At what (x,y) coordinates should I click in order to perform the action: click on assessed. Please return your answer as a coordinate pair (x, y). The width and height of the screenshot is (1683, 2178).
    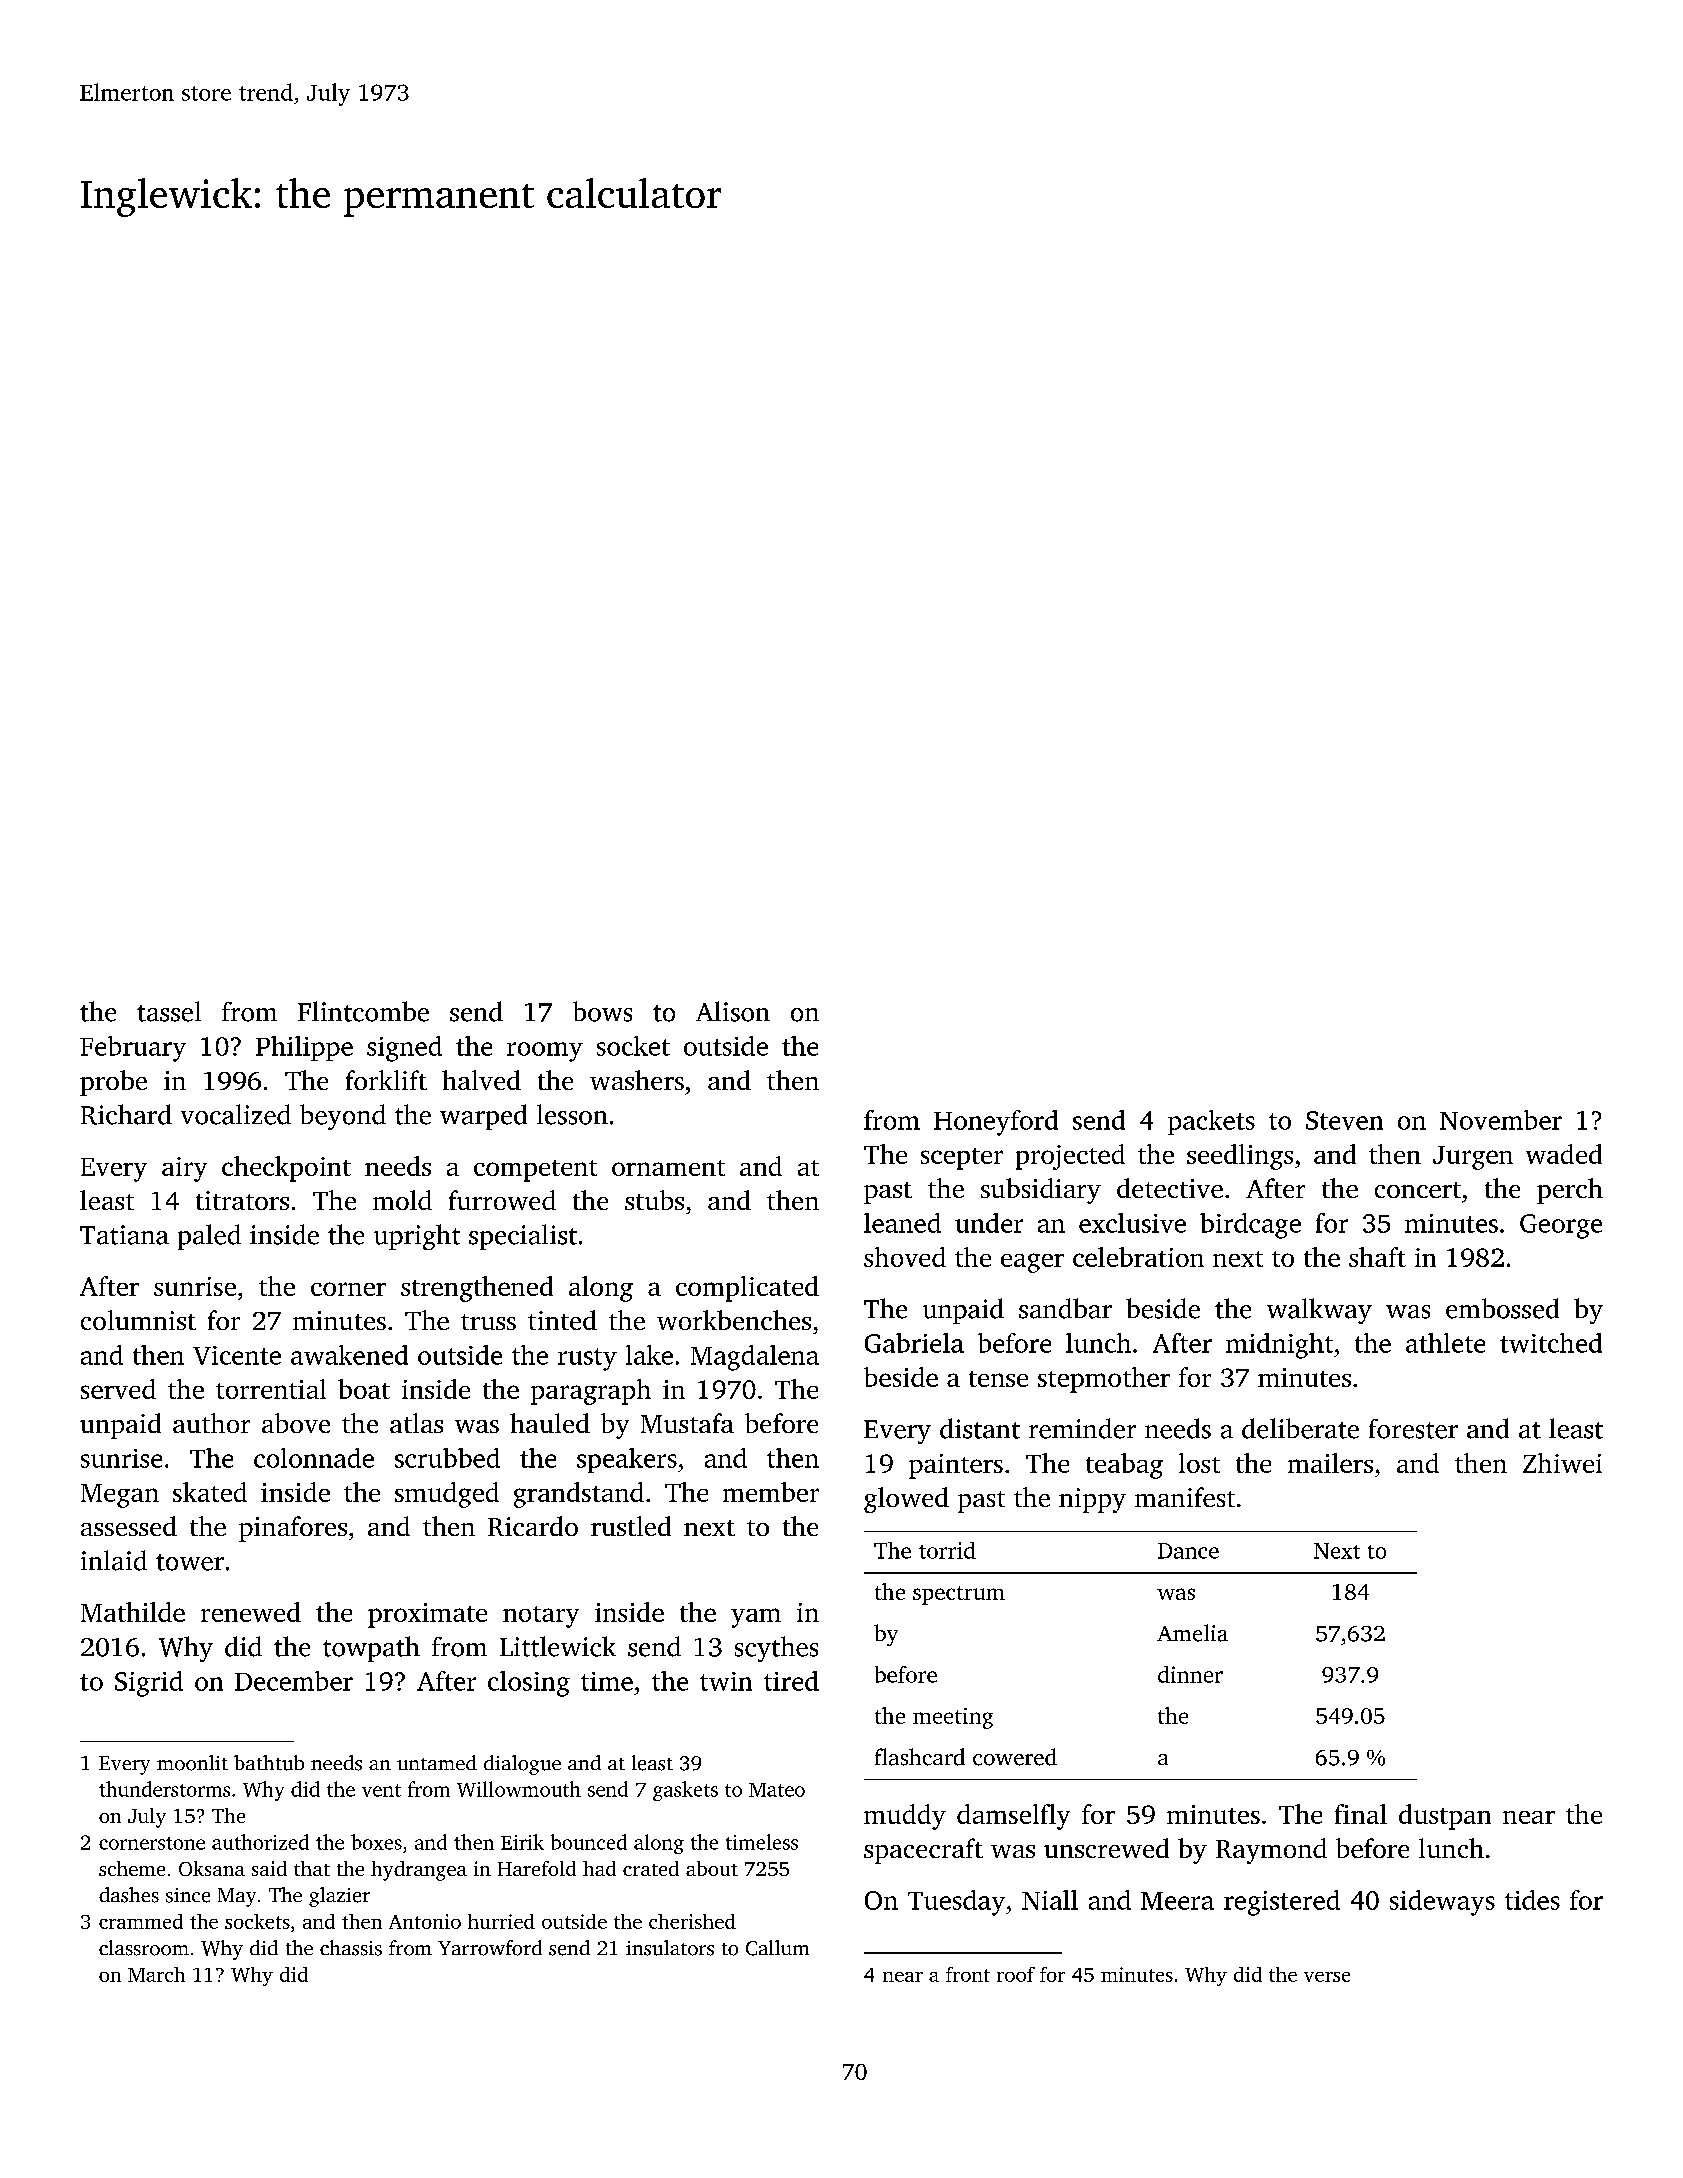
    Looking at the image, I should click on (129, 1526).
